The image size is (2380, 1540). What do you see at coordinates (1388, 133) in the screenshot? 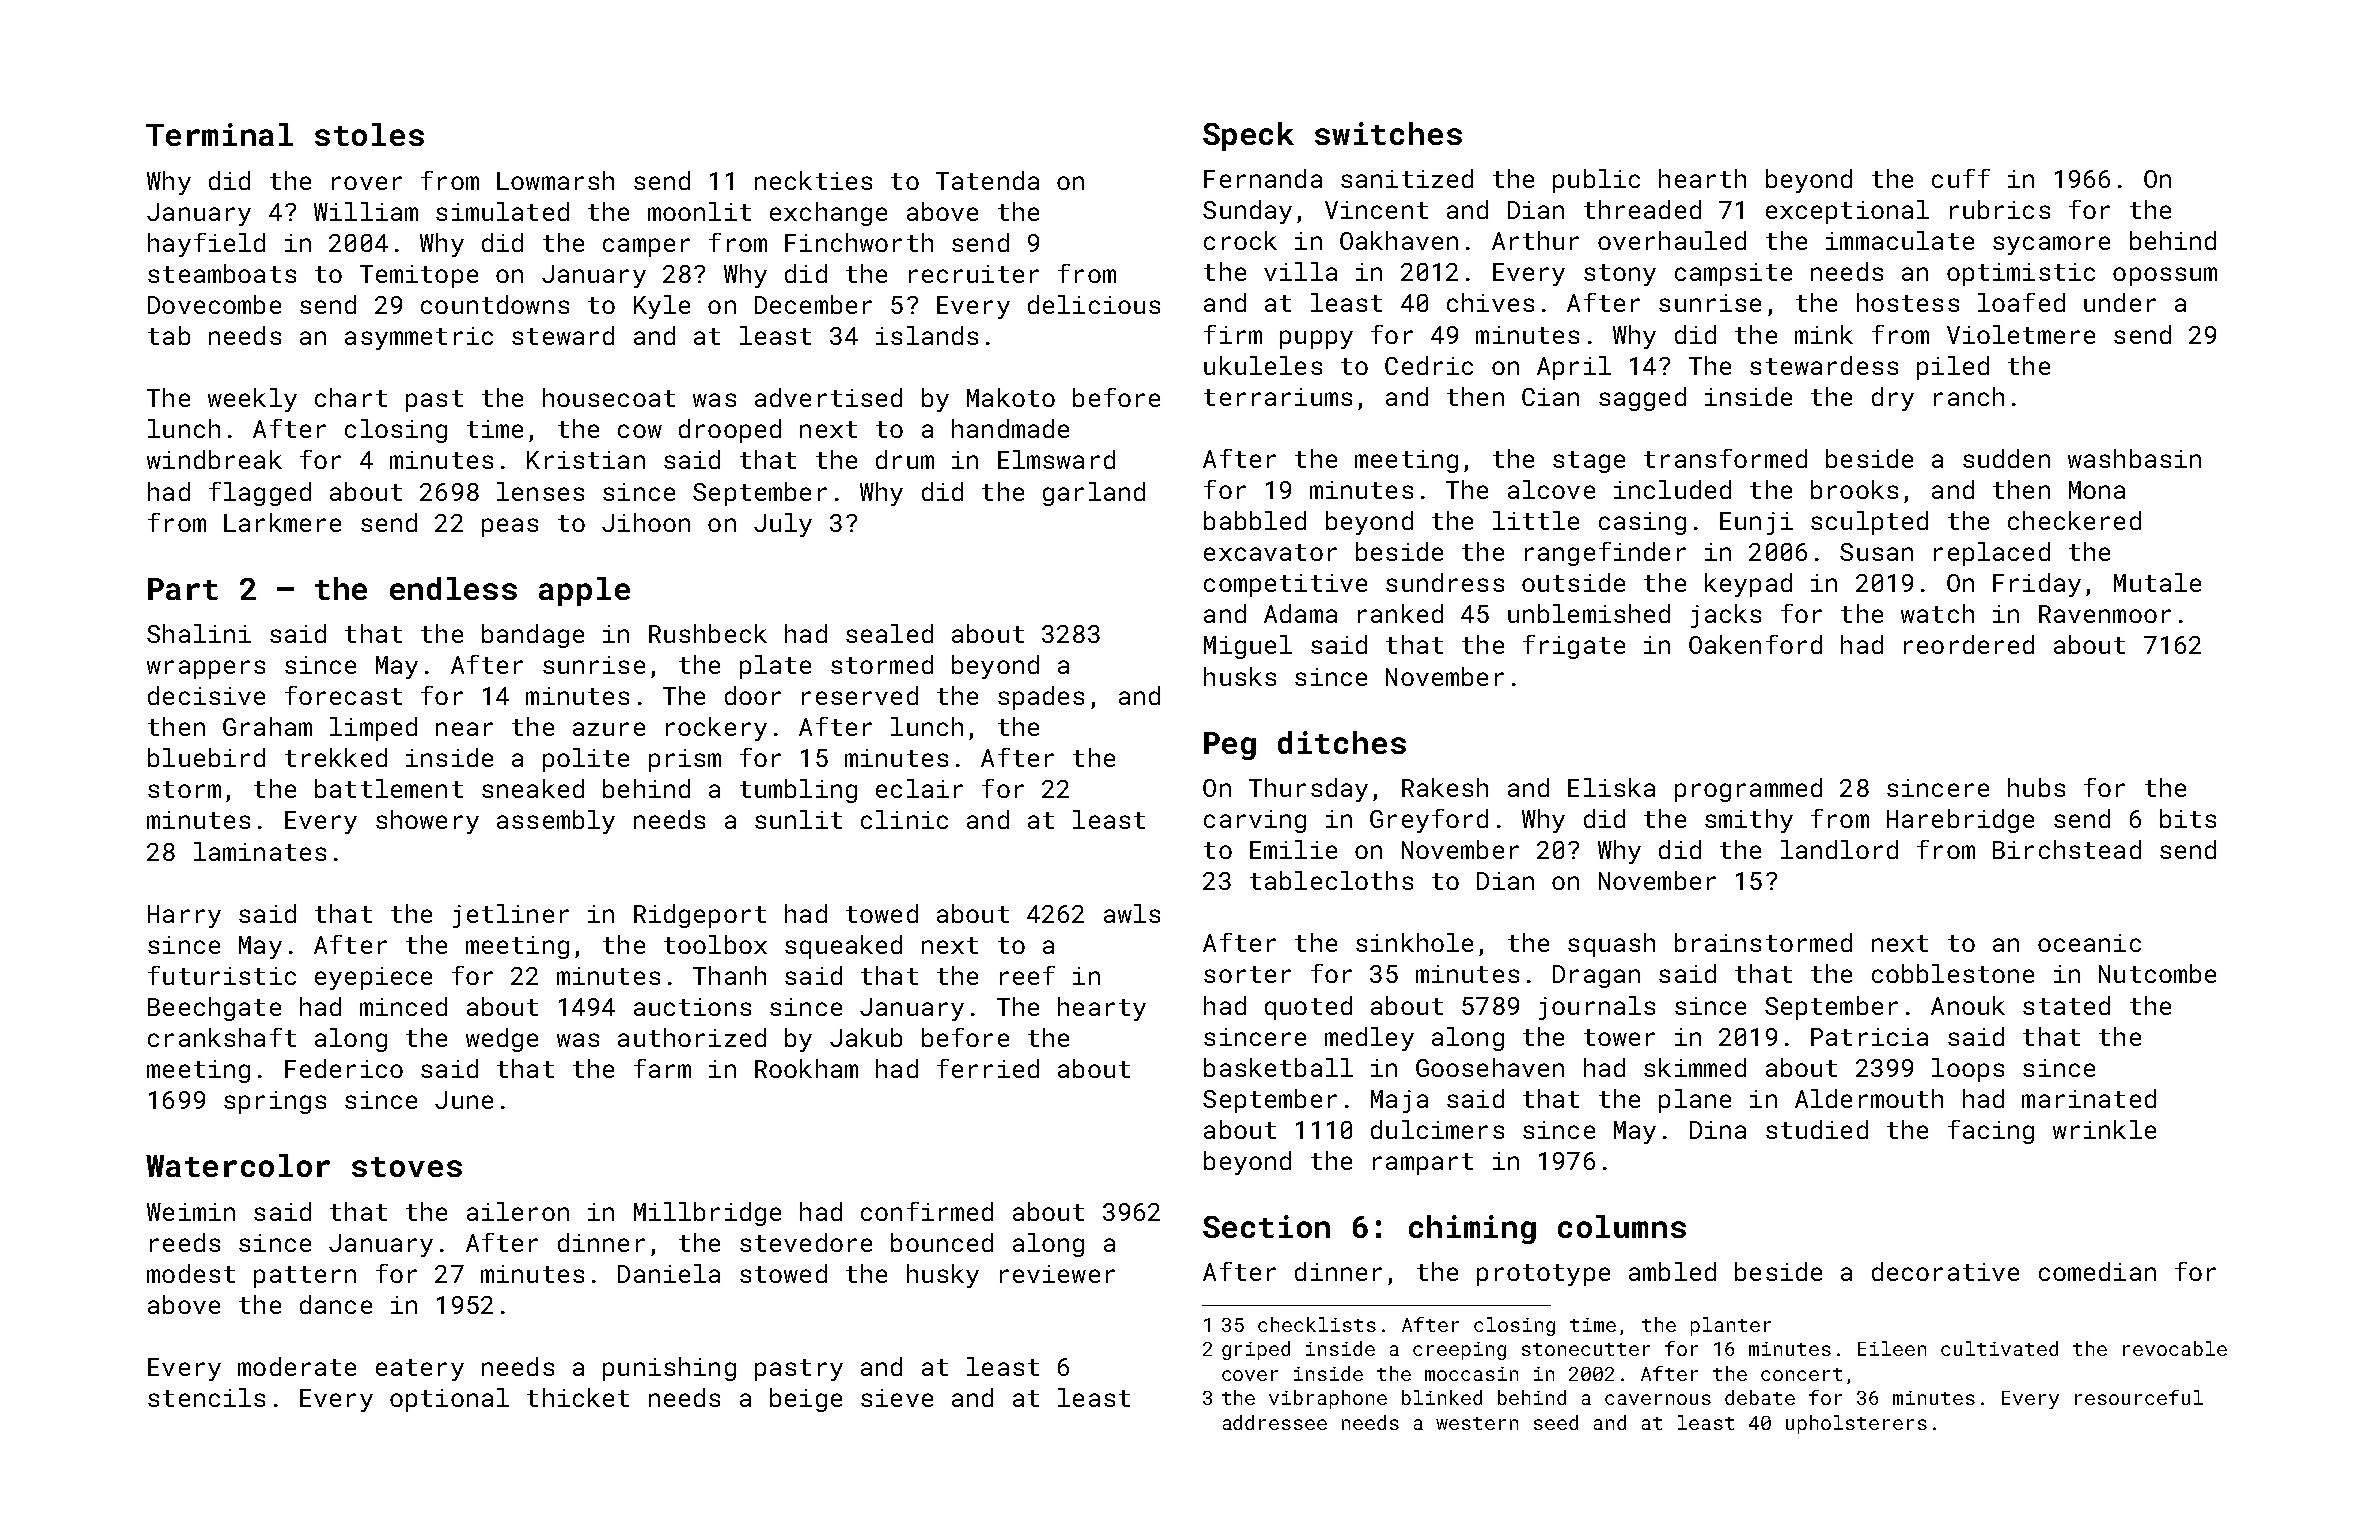
I see `switches` at bounding box center [1388, 133].
